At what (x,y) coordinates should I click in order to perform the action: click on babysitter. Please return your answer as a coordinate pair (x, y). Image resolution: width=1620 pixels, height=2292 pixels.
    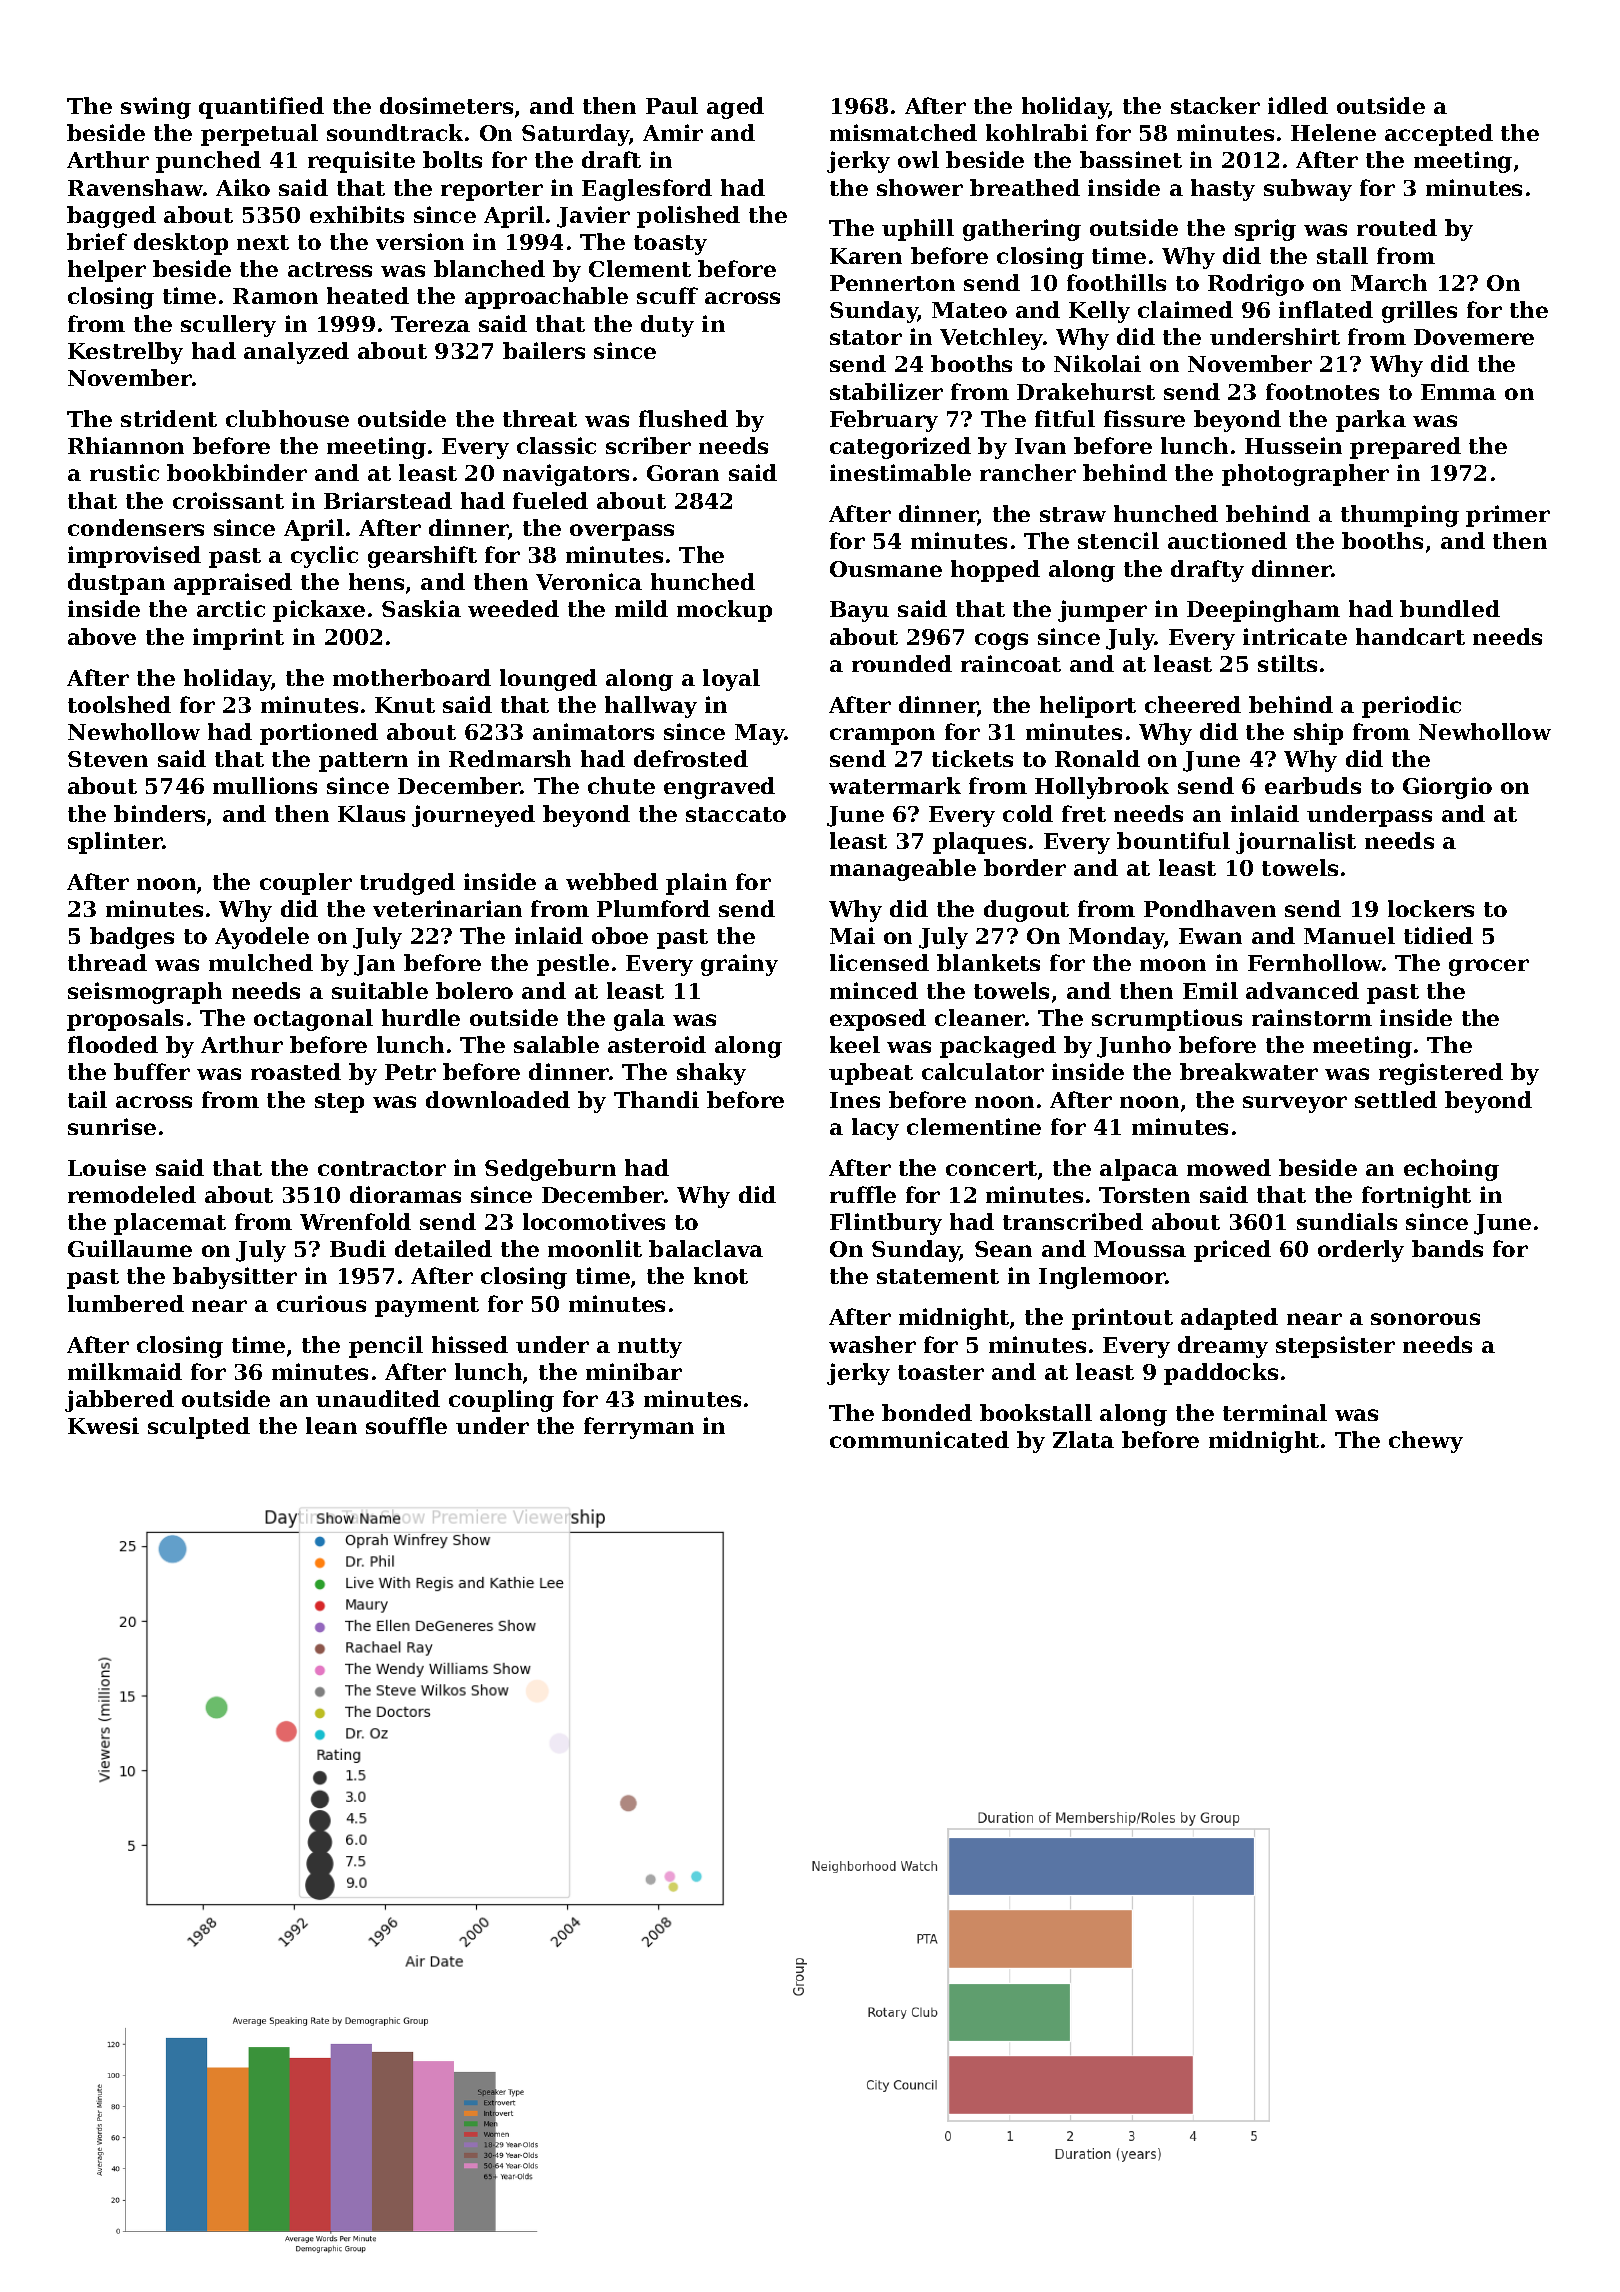
    Looking at the image, I should click on (235, 1278).
